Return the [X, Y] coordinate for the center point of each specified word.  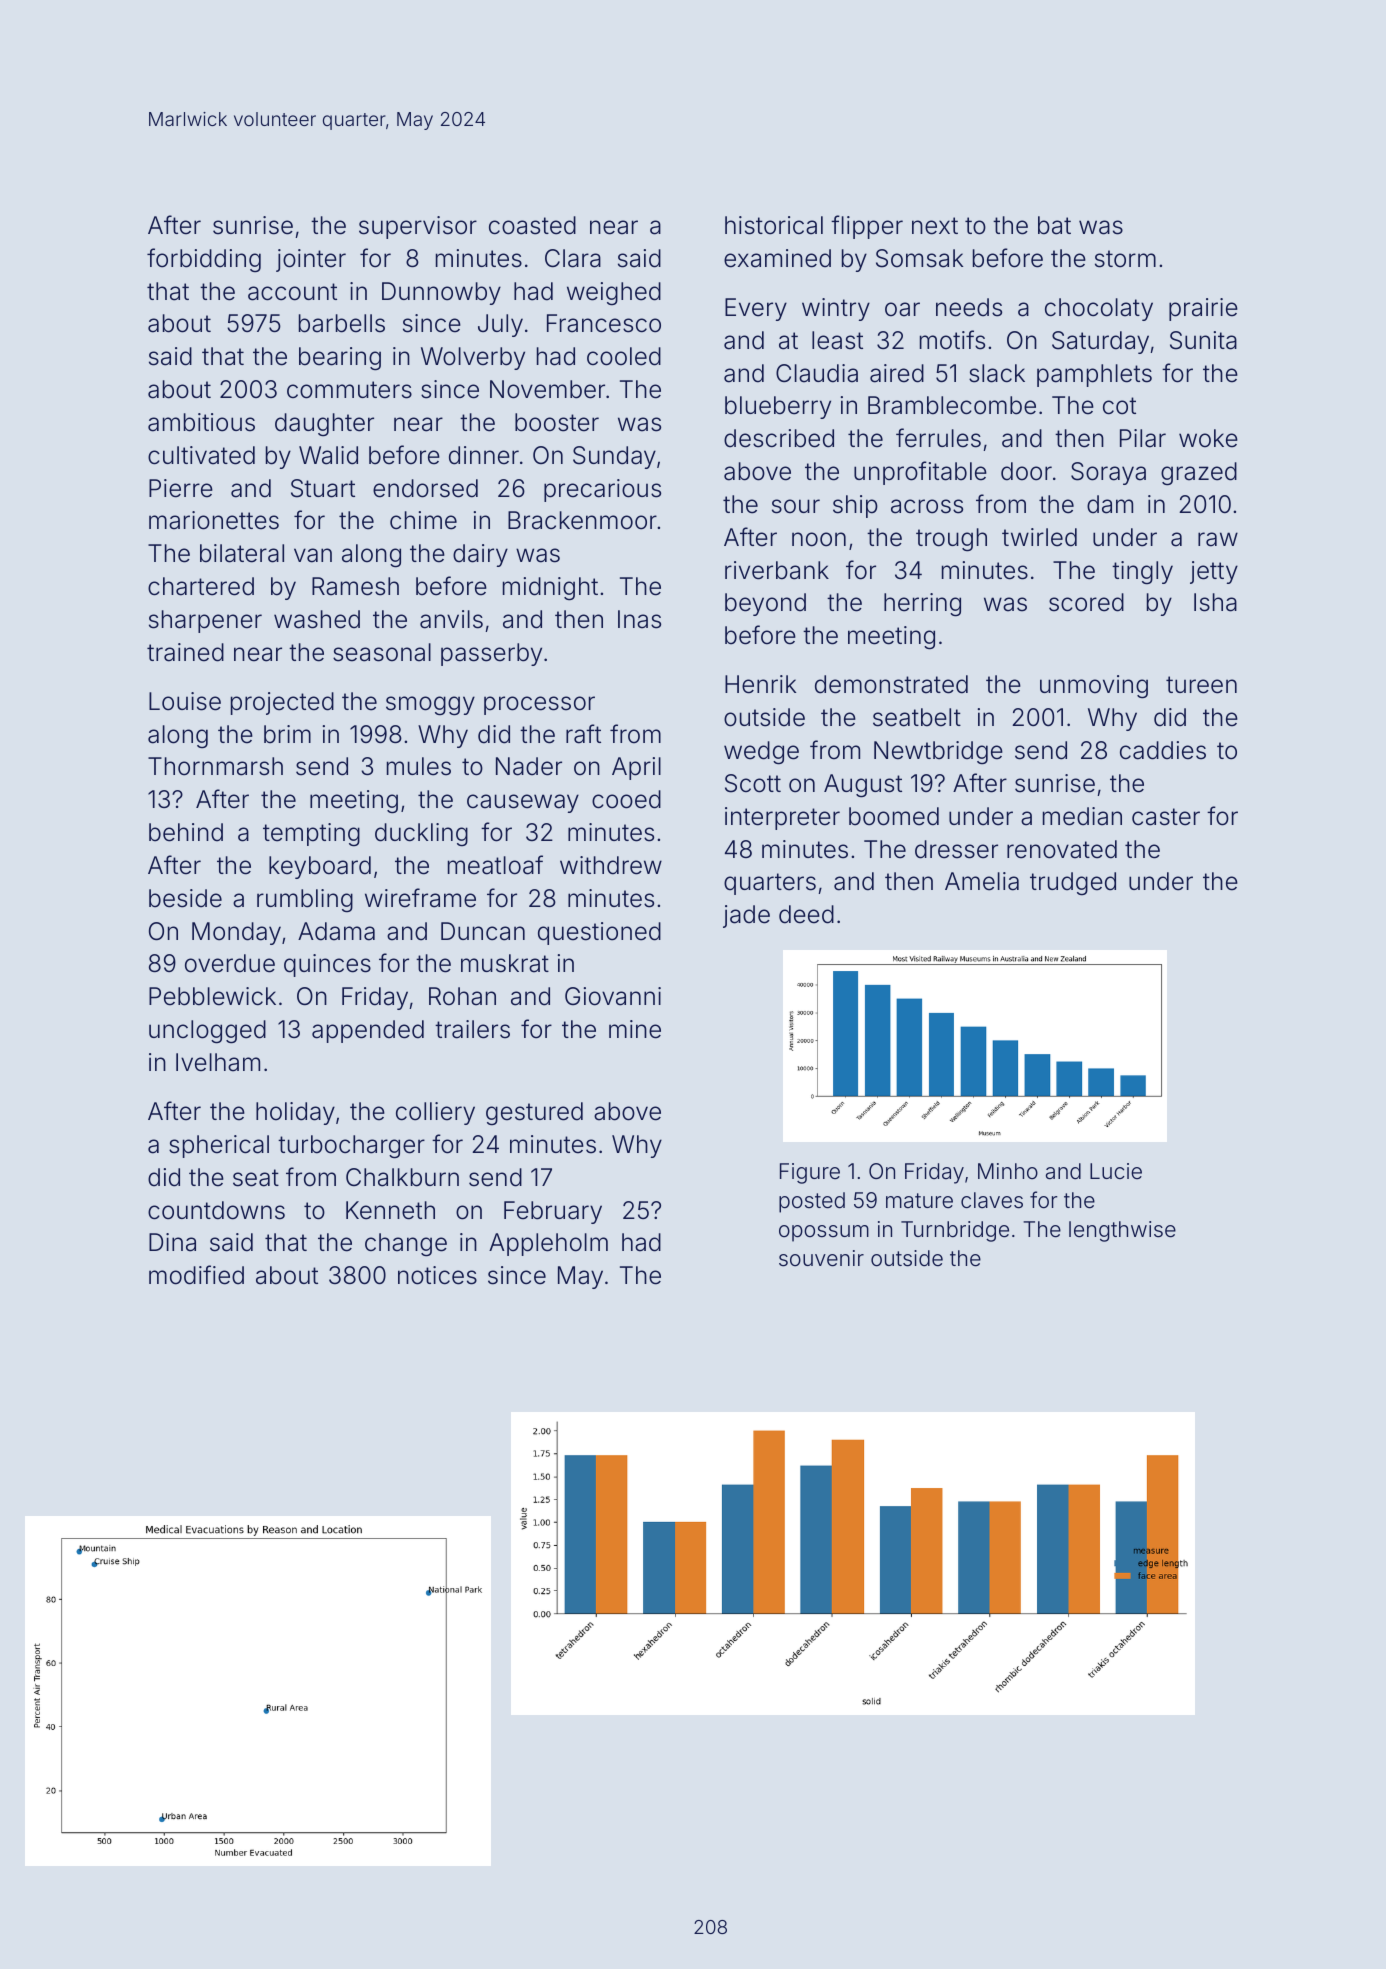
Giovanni [613, 996]
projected [282, 703]
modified [196, 1275]
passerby [491, 654]
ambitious [201, 422]
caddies [1163, 750]
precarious [602, 490]
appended [368, 1031]
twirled [1039, 537]
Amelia [982, 881]
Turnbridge [955, 1231]
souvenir [821, 1258]
